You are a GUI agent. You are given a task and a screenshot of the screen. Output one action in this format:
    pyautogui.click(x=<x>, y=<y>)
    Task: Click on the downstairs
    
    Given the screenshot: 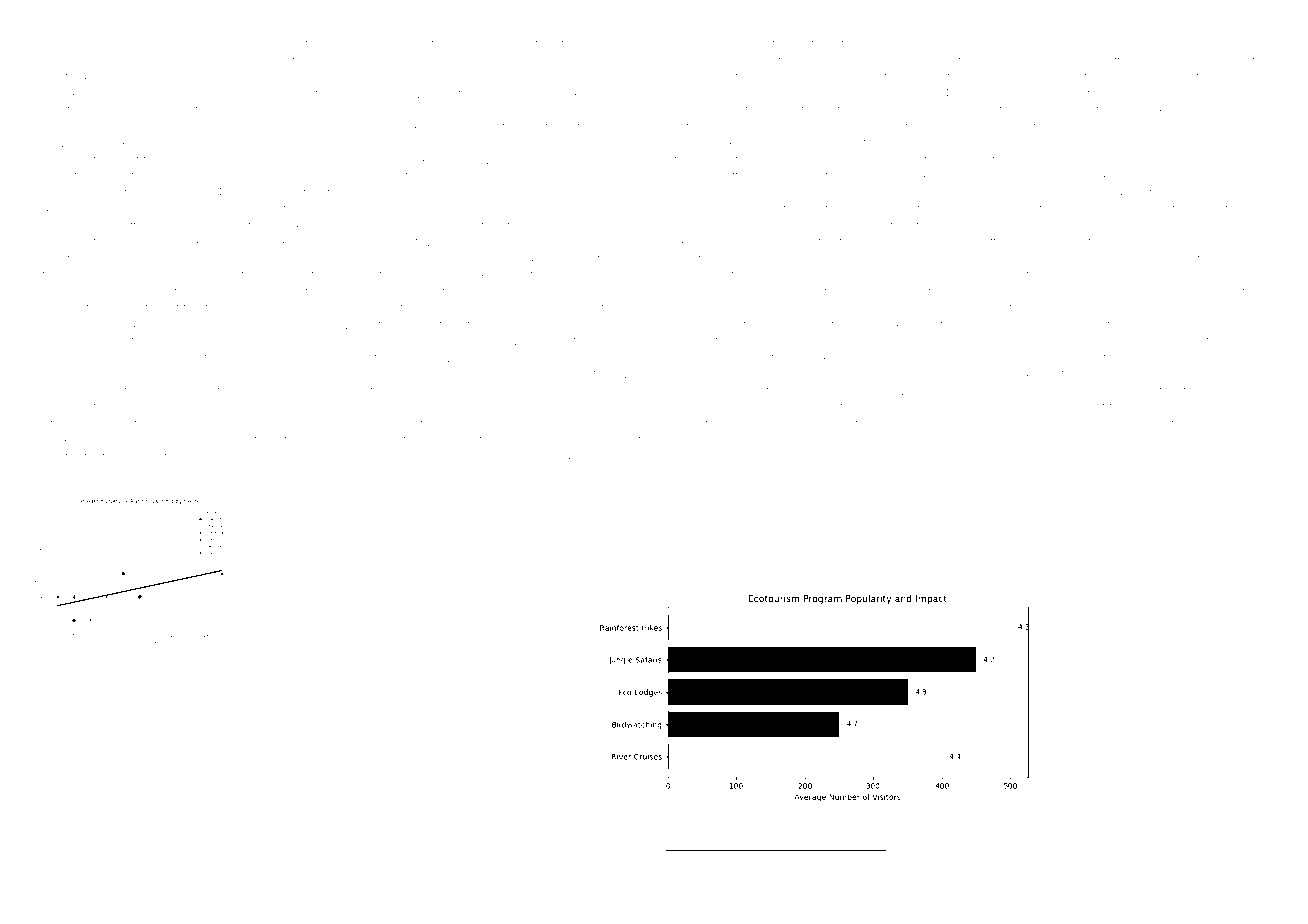 What is the action you would take?
    pyautogui.click(x=1008, y=424)
